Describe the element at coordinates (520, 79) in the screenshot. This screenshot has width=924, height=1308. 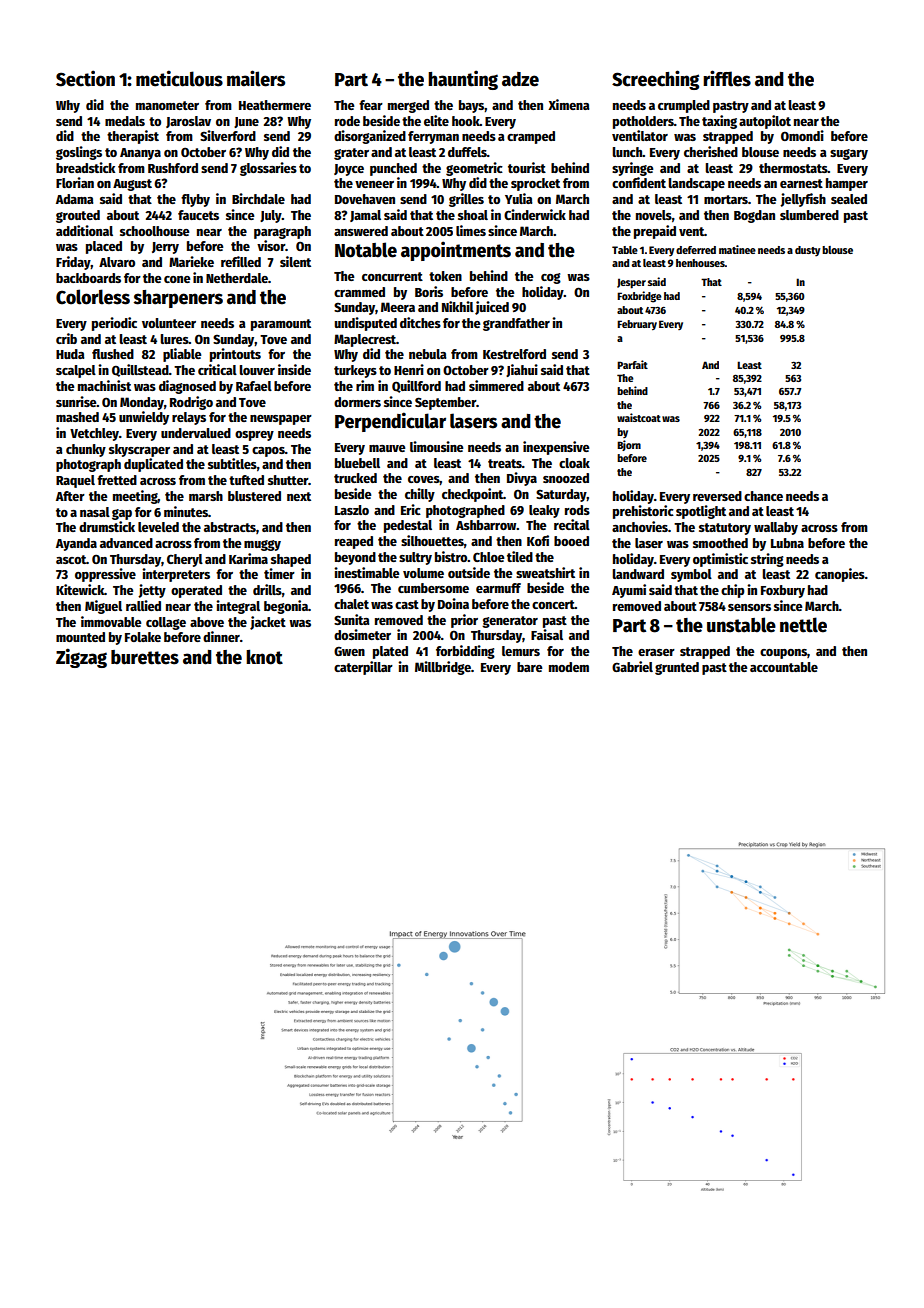
I see `adze` at that location.
